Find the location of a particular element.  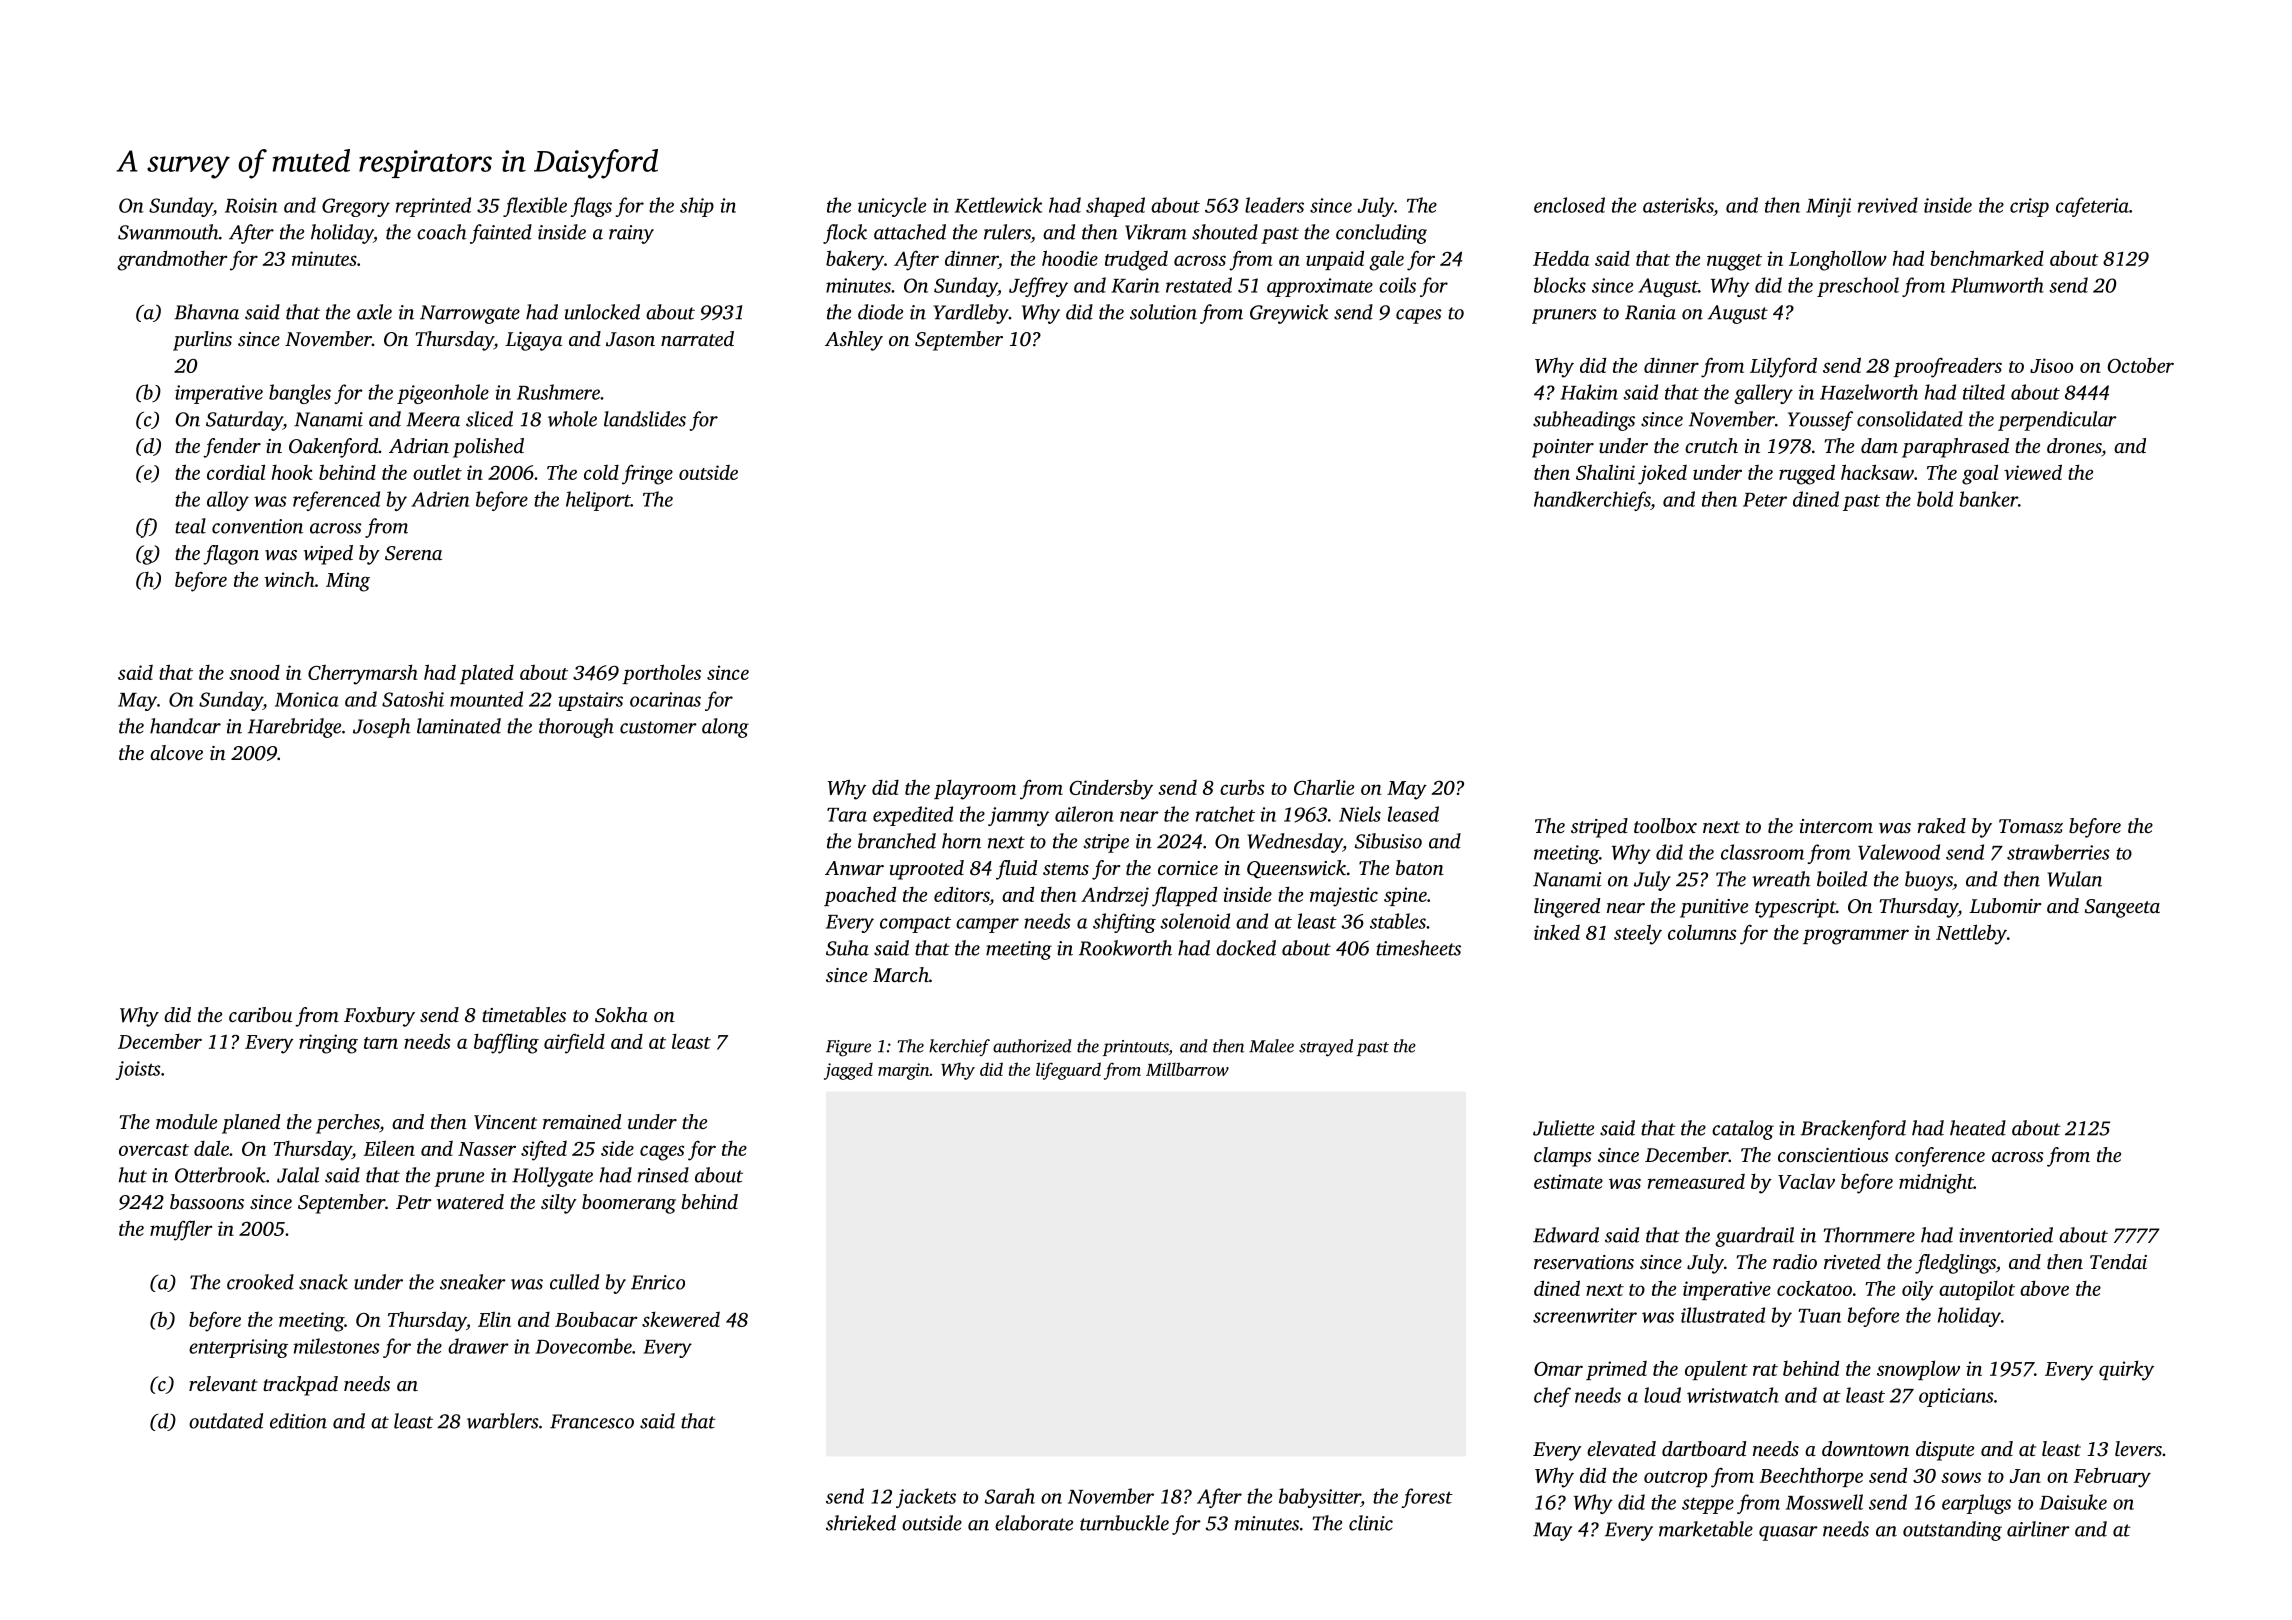

enclosed is located at coordinates (1569, 205).
